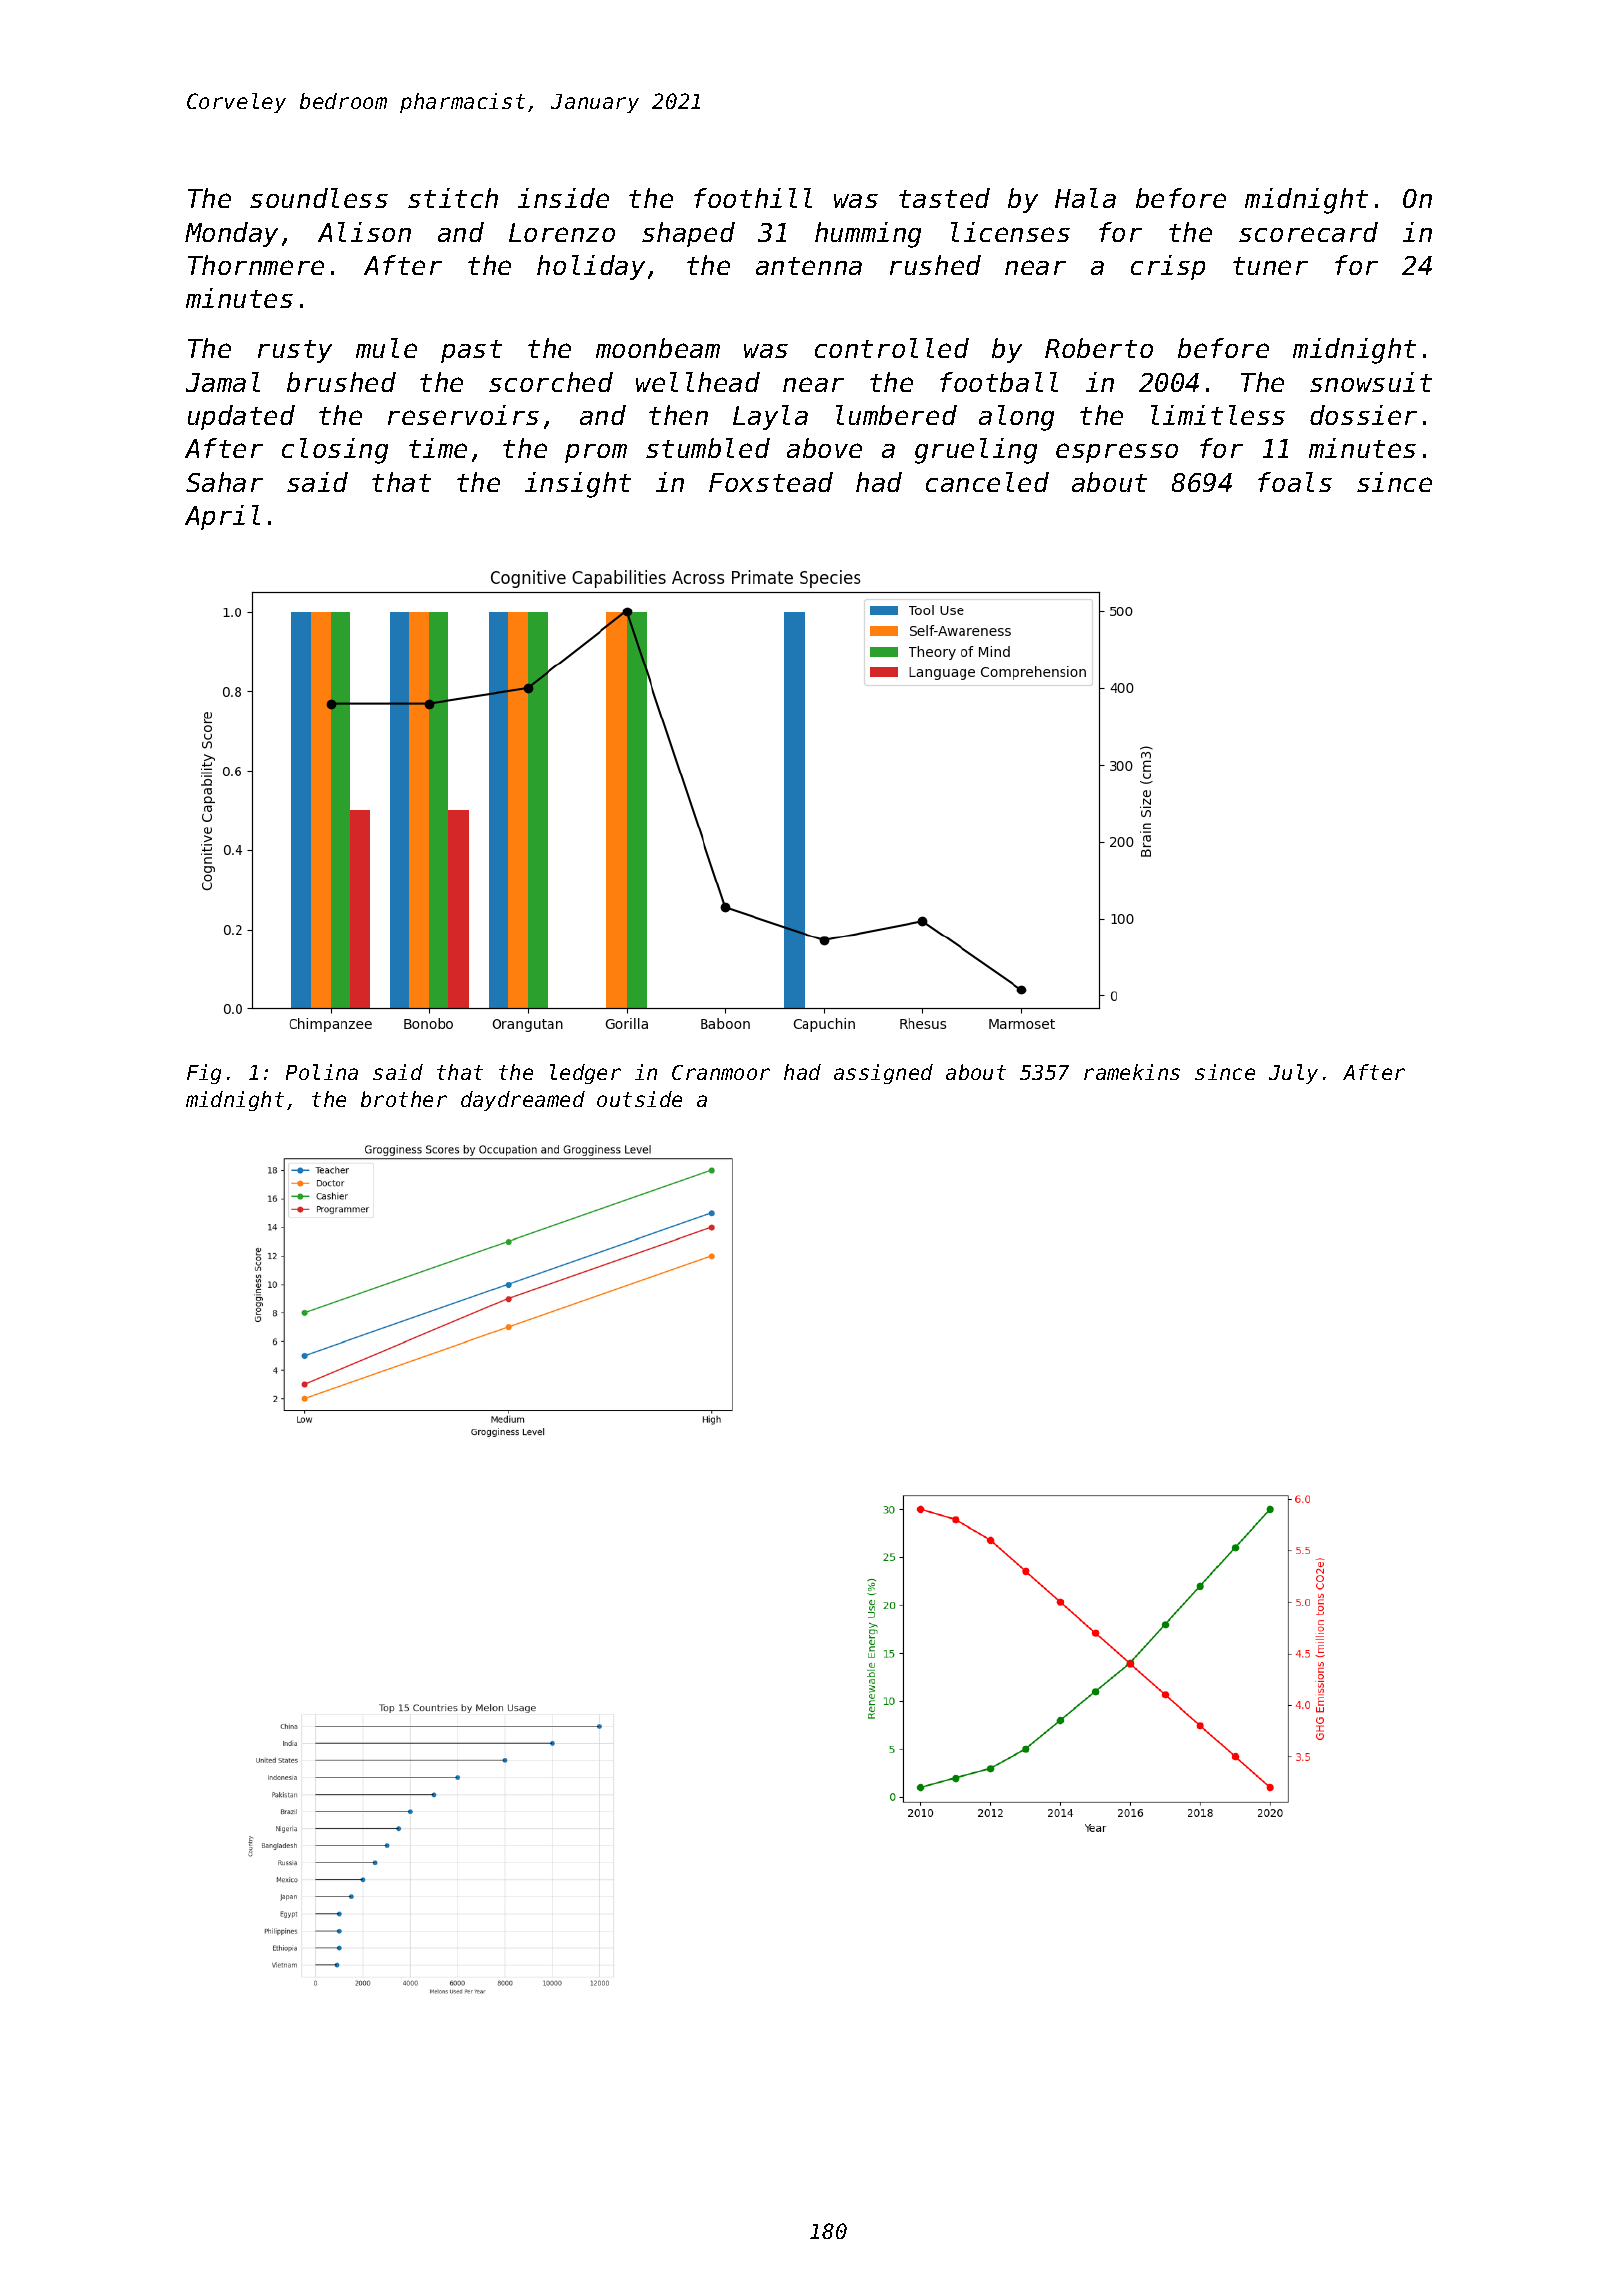  Describe the element at coordinates (364, 232) in the screenshot. I see `Alison` at that location.
